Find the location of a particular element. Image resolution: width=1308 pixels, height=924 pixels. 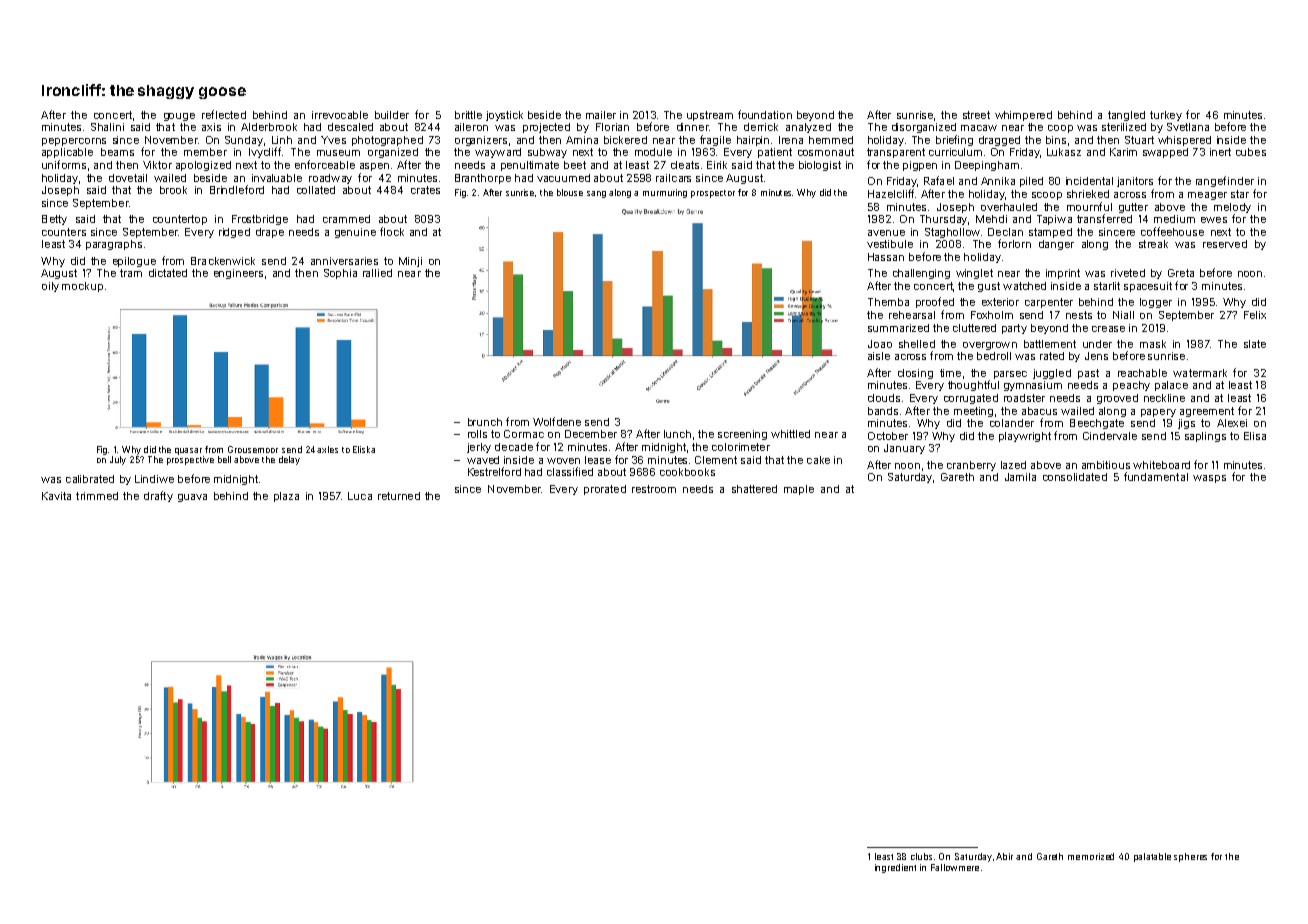

slate is located at coordinates (1255, 344).
